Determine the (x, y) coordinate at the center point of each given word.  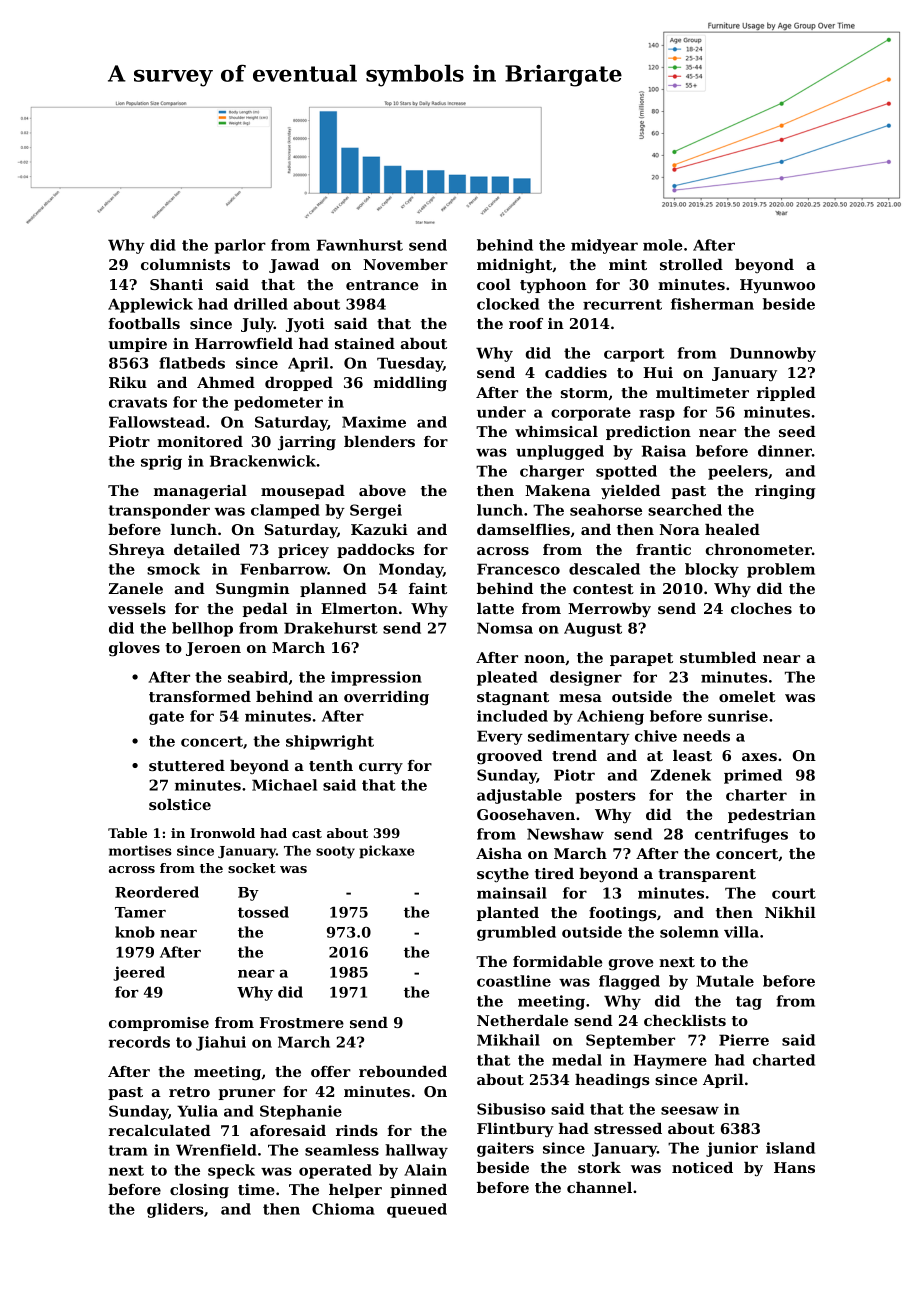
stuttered (187, 765)
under (501, 412)
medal (577, 1060)
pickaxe (387, 851)
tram (128, 1150)
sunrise (738, 716)
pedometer (278, 403)
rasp (657, 415)
